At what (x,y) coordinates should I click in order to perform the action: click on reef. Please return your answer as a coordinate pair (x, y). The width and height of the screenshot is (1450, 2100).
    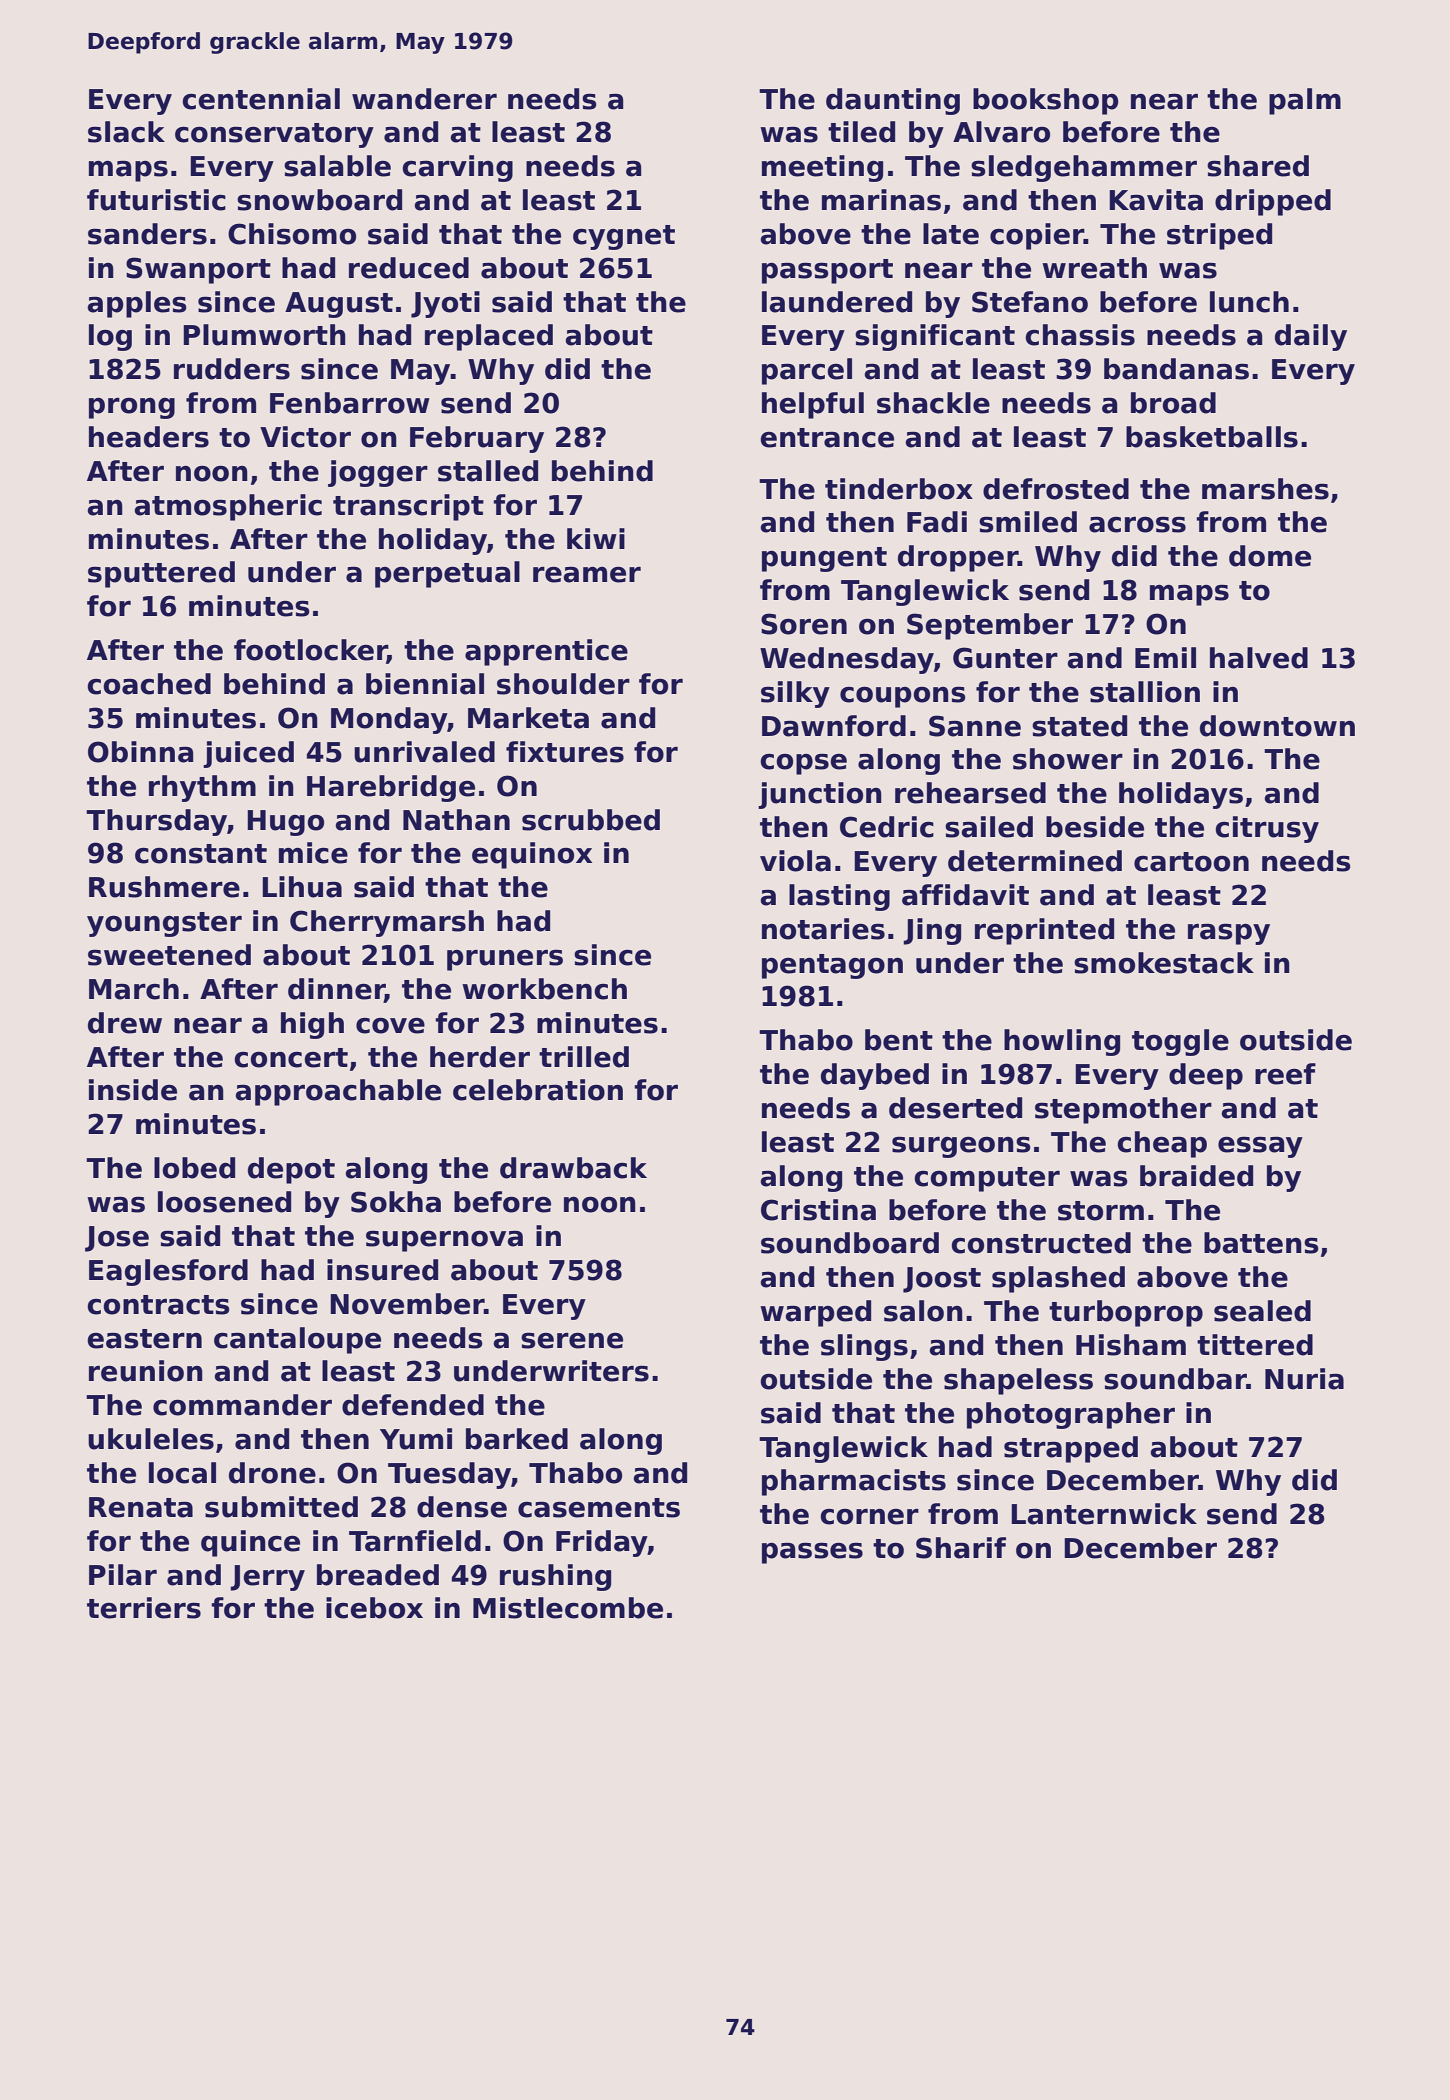
    Looking at the image, I should click on (1285, 1074).
